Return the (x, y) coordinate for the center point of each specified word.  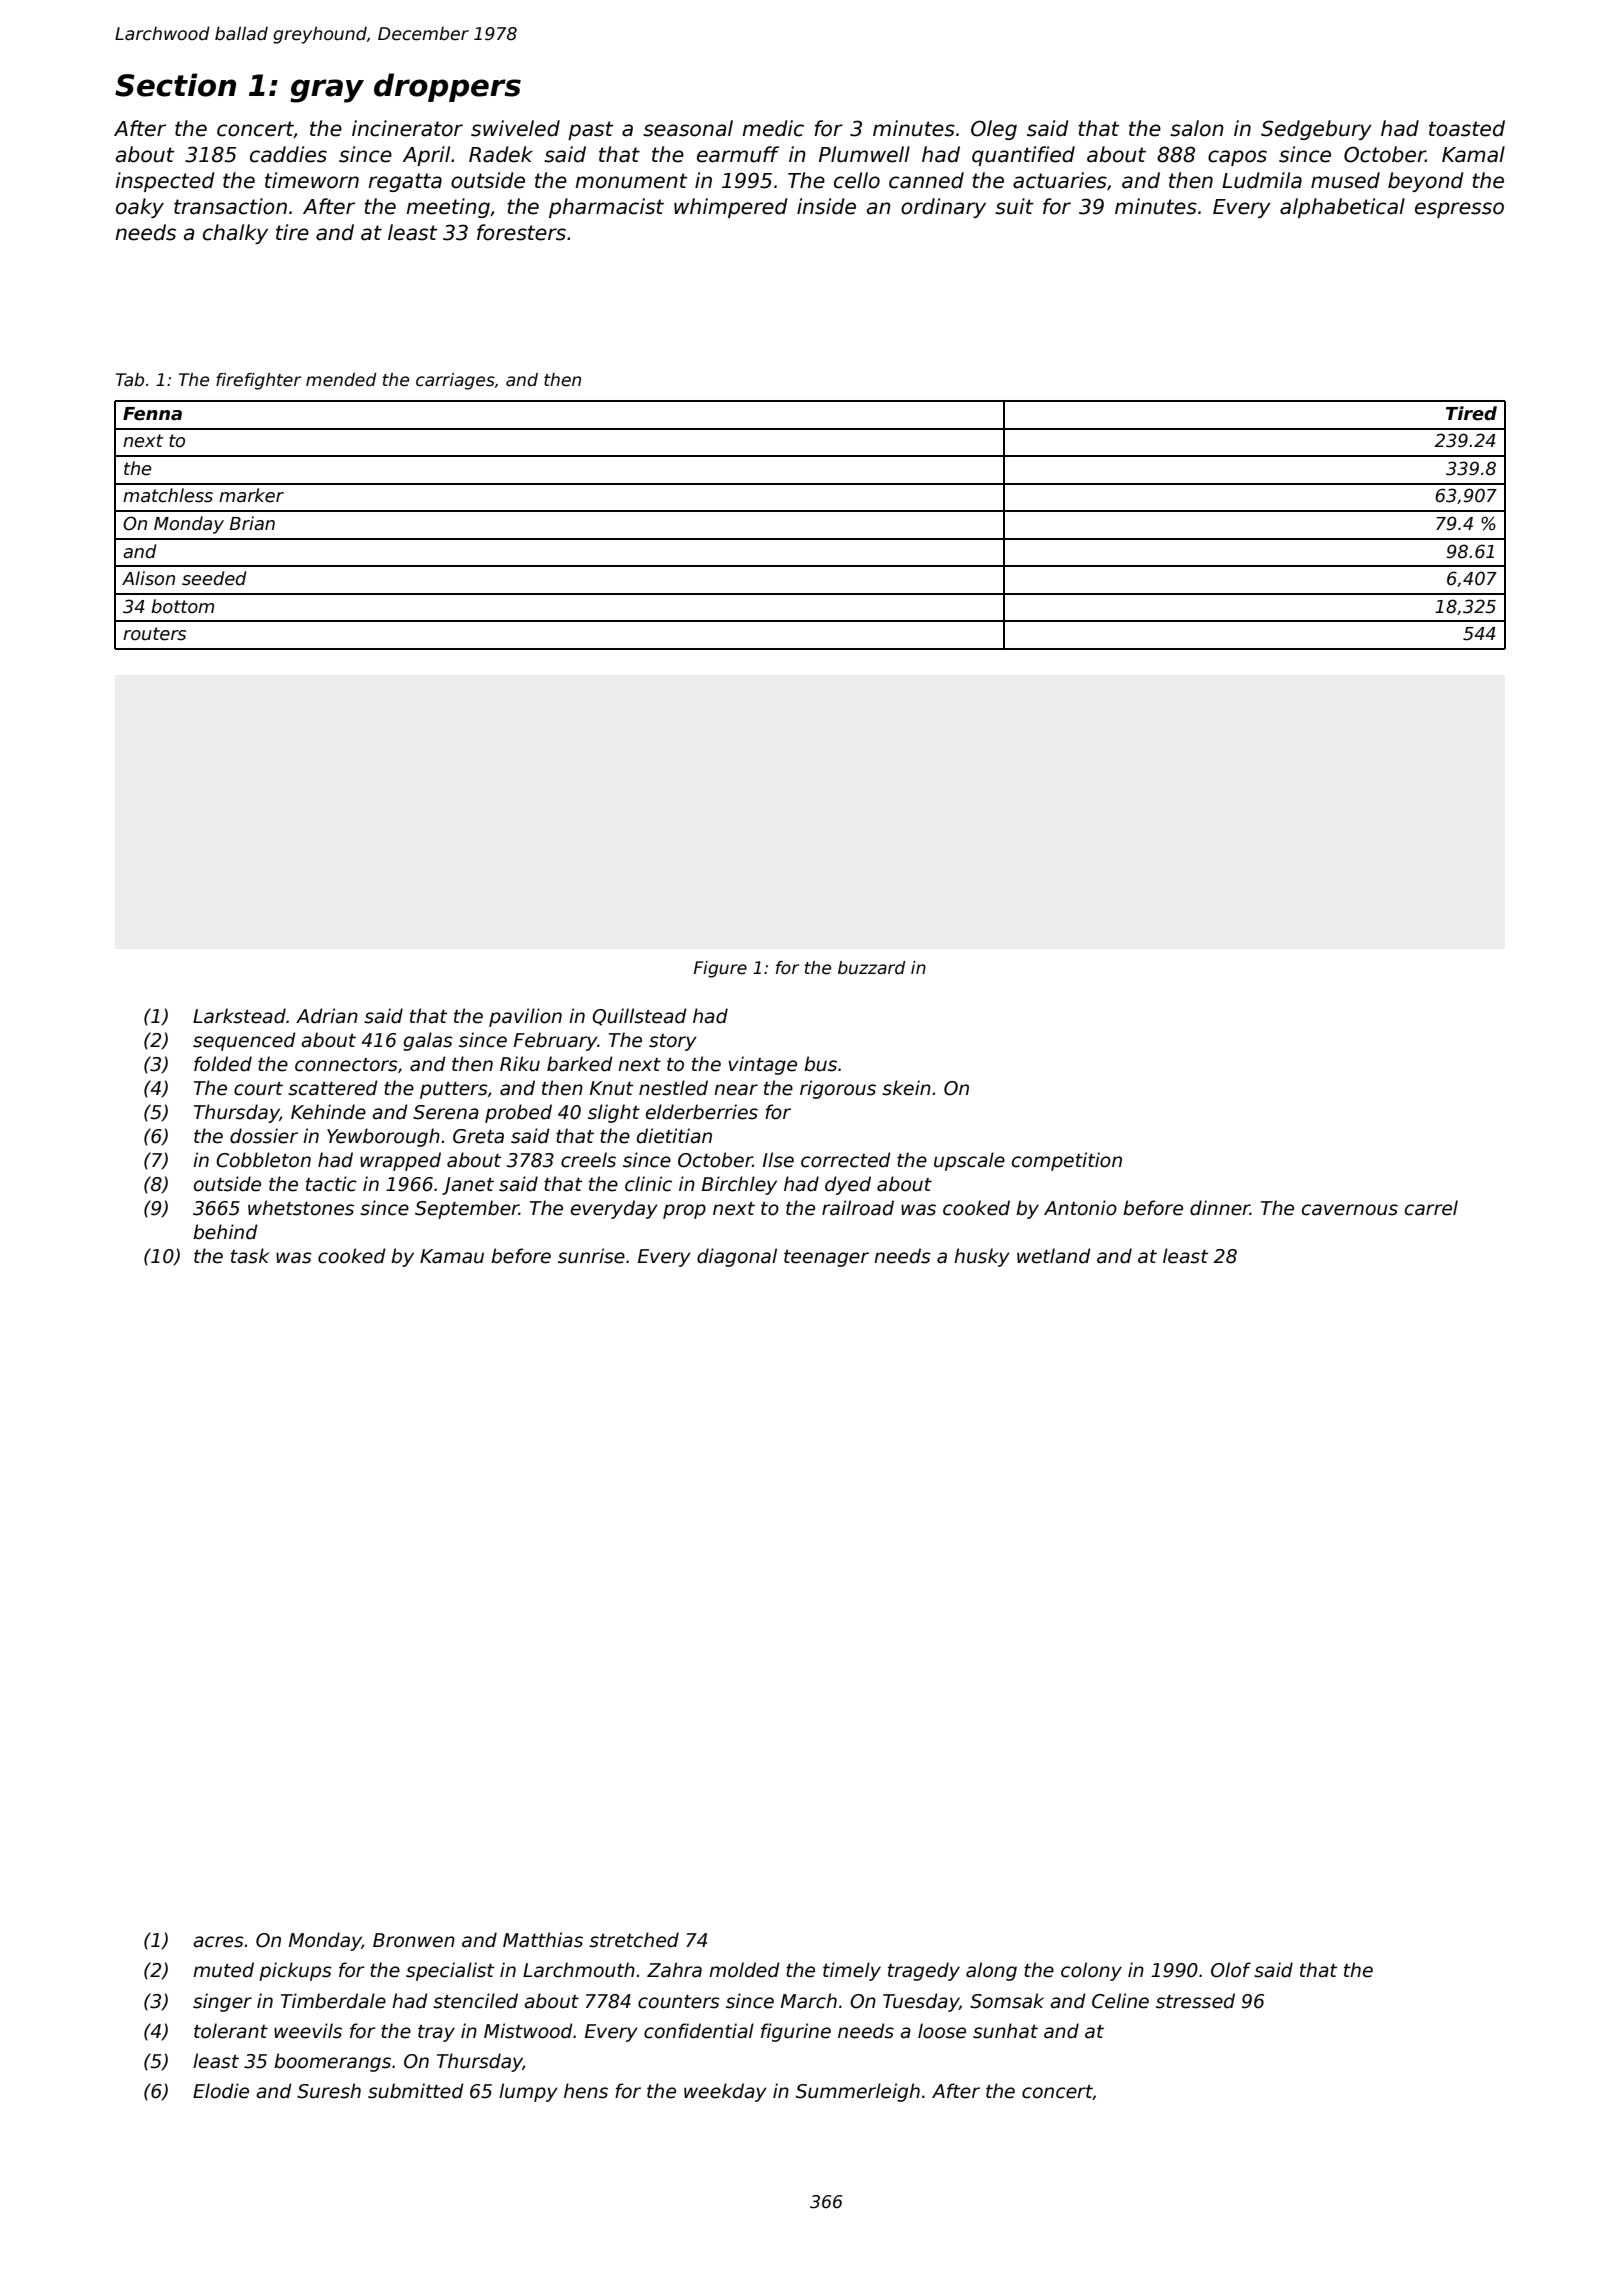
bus (820, 1064)
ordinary (943, 208)
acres (218, 1942)
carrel (1431, 1208)
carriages (455, 381)
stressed (1195, 2001)
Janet (468, 1186)
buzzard (872, 968)
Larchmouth (579, 1970)
